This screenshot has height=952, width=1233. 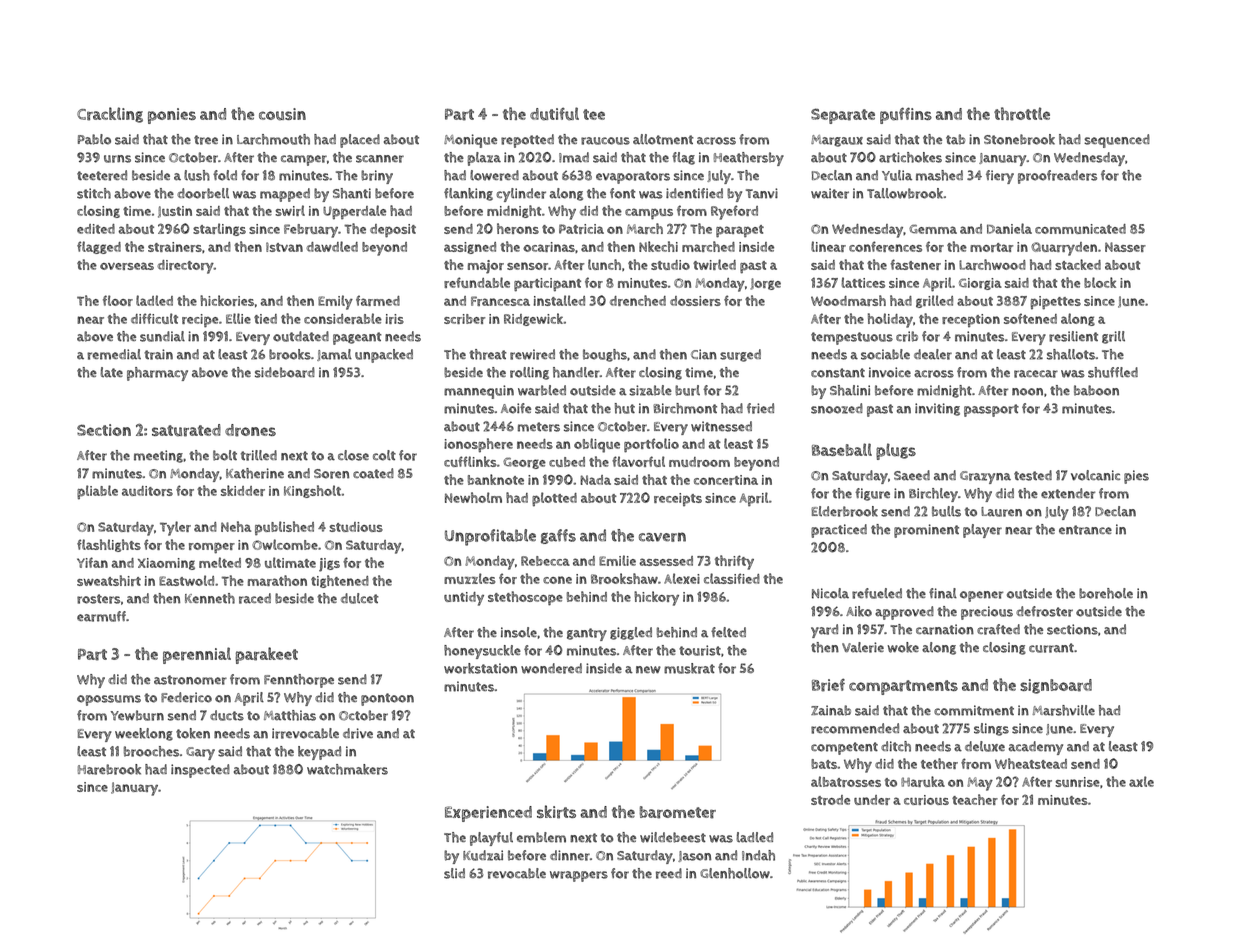 What do you see at coordinates (110, 115) in the screenshot?
I see `Crackling` at bounding box center [110, 115].
